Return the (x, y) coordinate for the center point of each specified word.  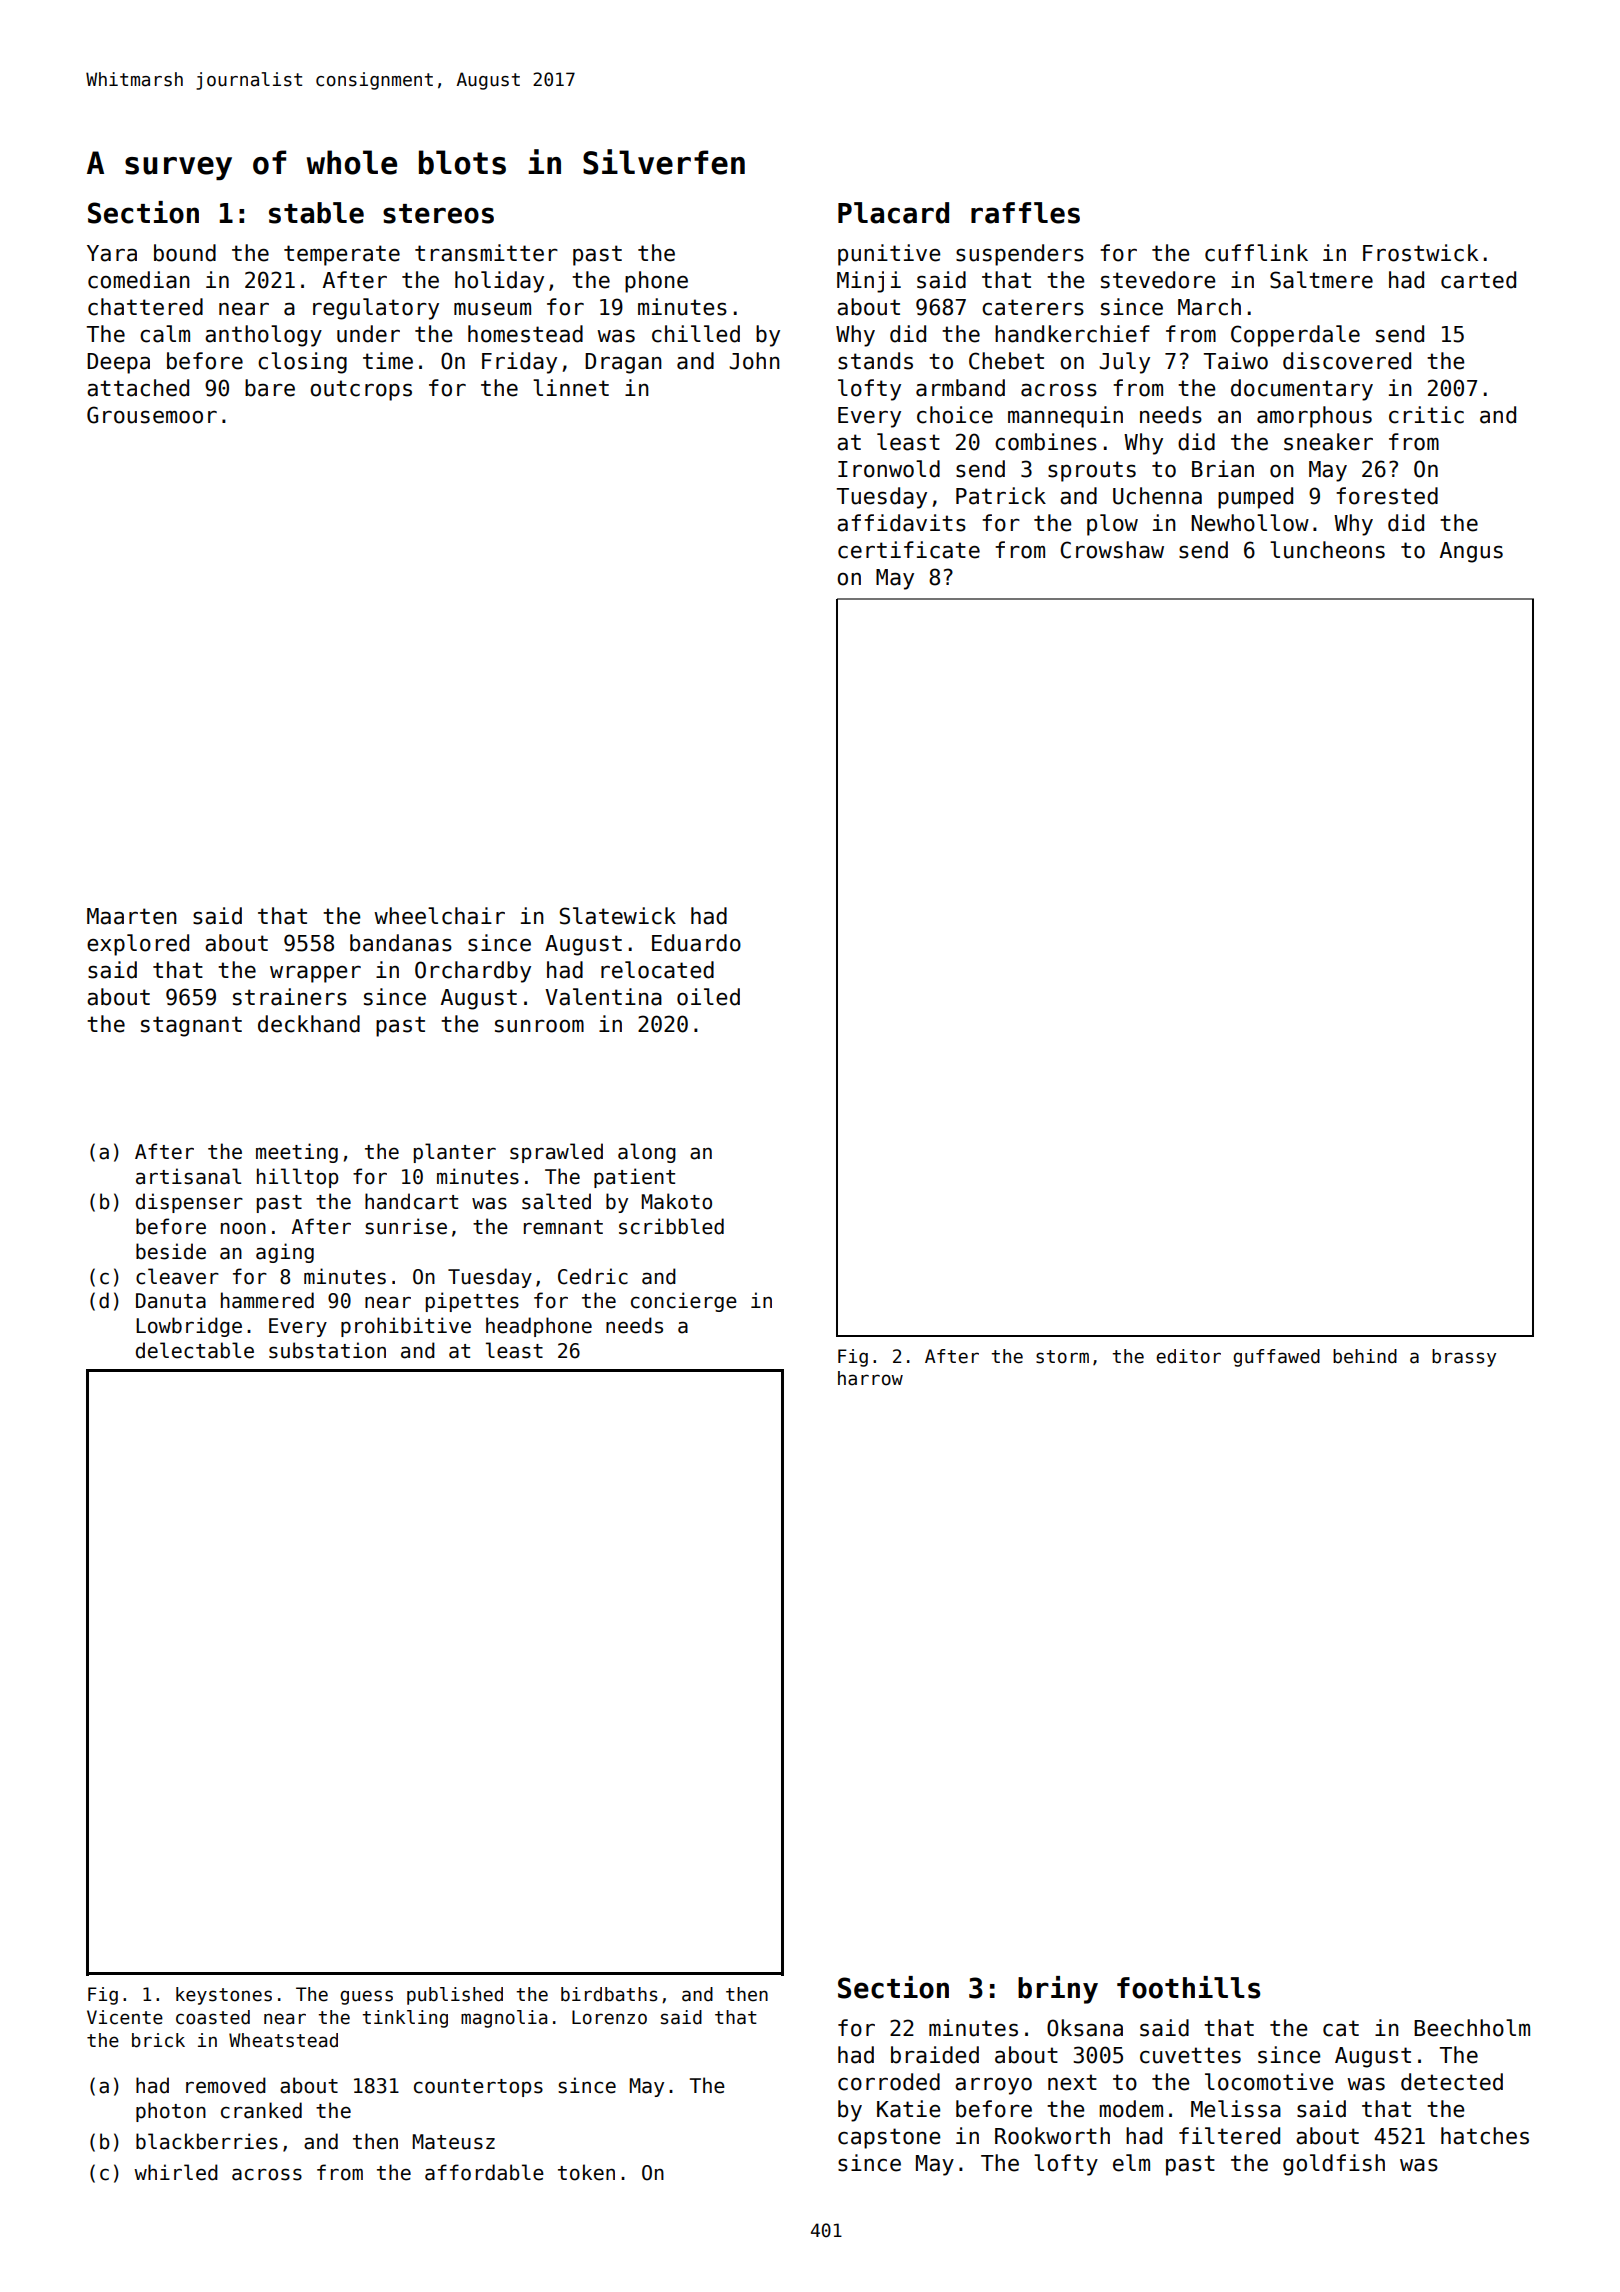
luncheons (1327, 550)
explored (138, 945)
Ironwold (889, 469)
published (455, 1996)
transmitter (486, 253)
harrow (870, 1378)
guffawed (1276, 1358)
